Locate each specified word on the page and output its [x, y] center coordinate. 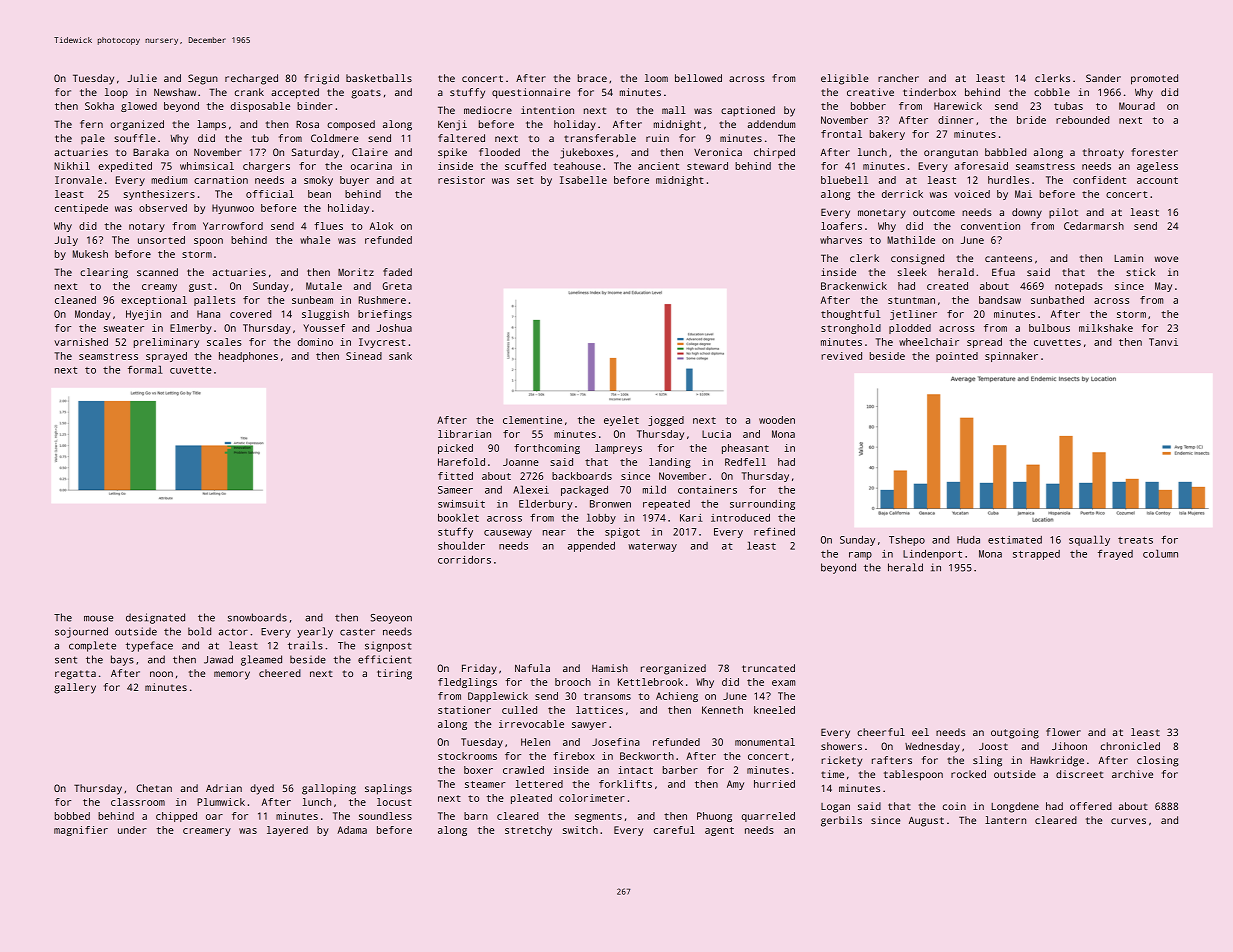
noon [161, 674]
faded [397, 272]
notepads [1079, 287]
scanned [157, 272]
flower [1063, 732]
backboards [582, 476]
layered [287, 831]
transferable [600, 138]
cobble [1052, 92]
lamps [211, 125]
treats [1135, 540]
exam [783, 683]
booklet [458, 518]
